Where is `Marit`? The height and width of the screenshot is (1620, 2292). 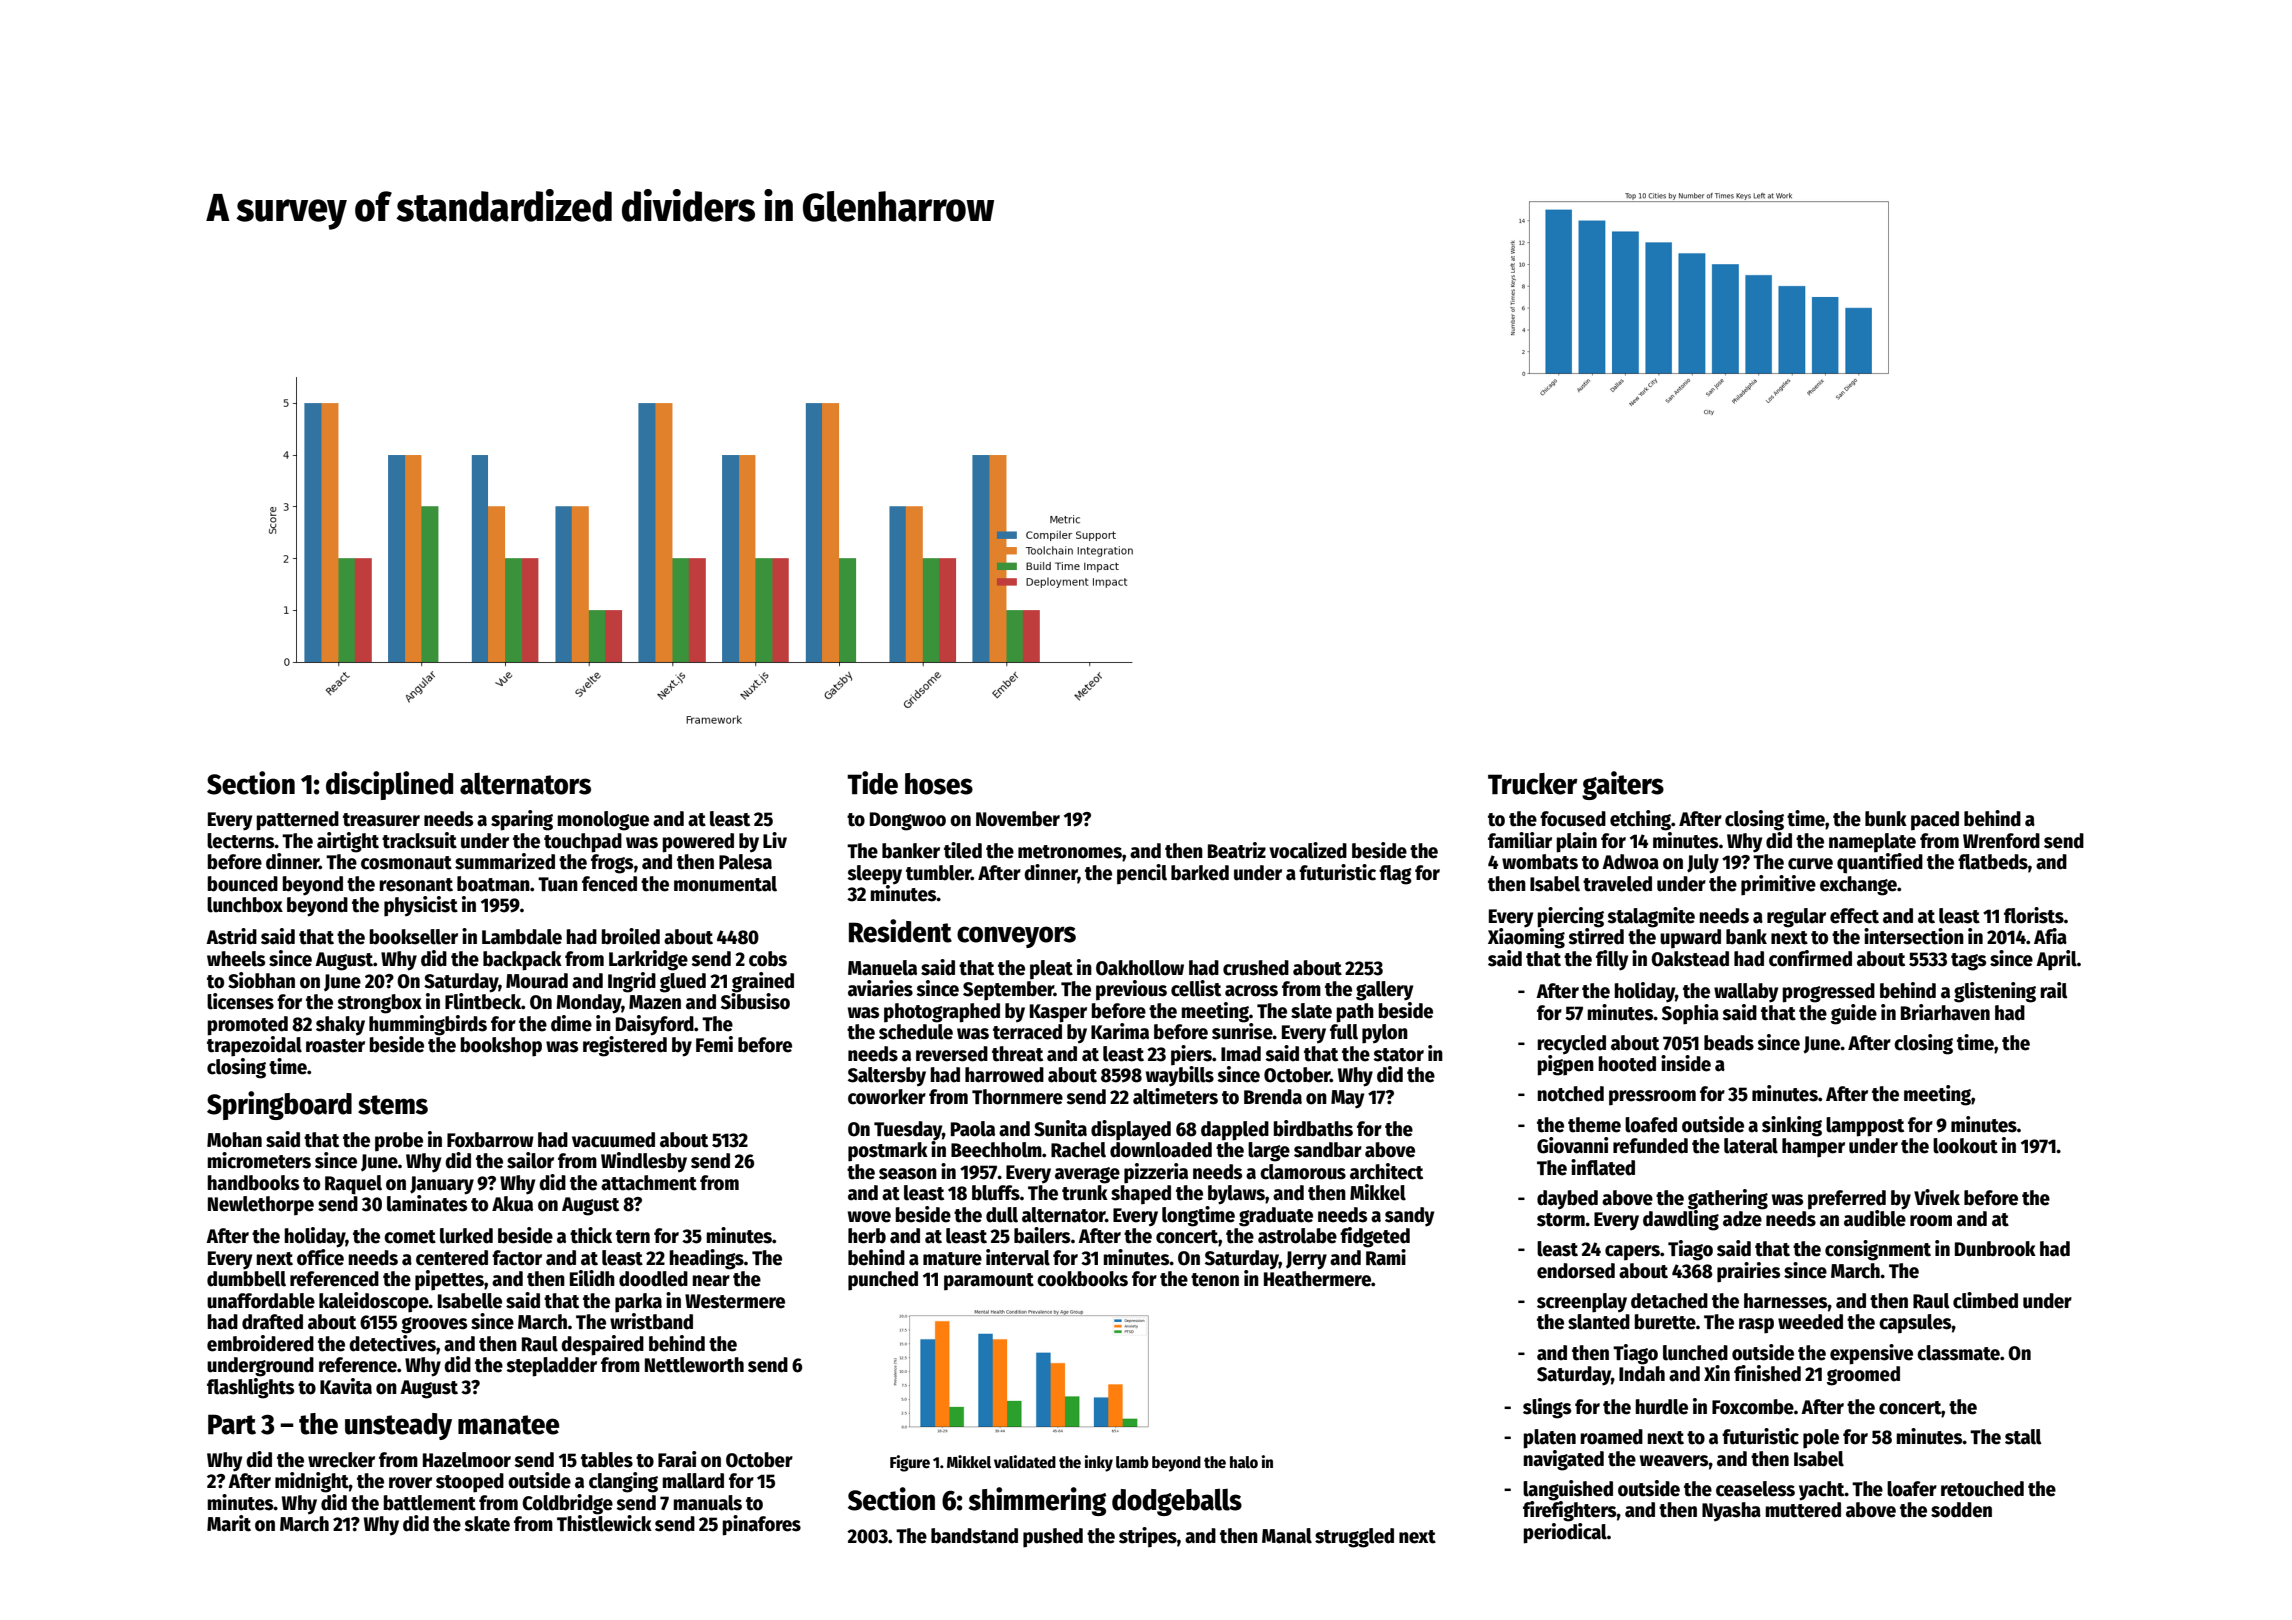
Marit is located at coordinates (229, 1523).
